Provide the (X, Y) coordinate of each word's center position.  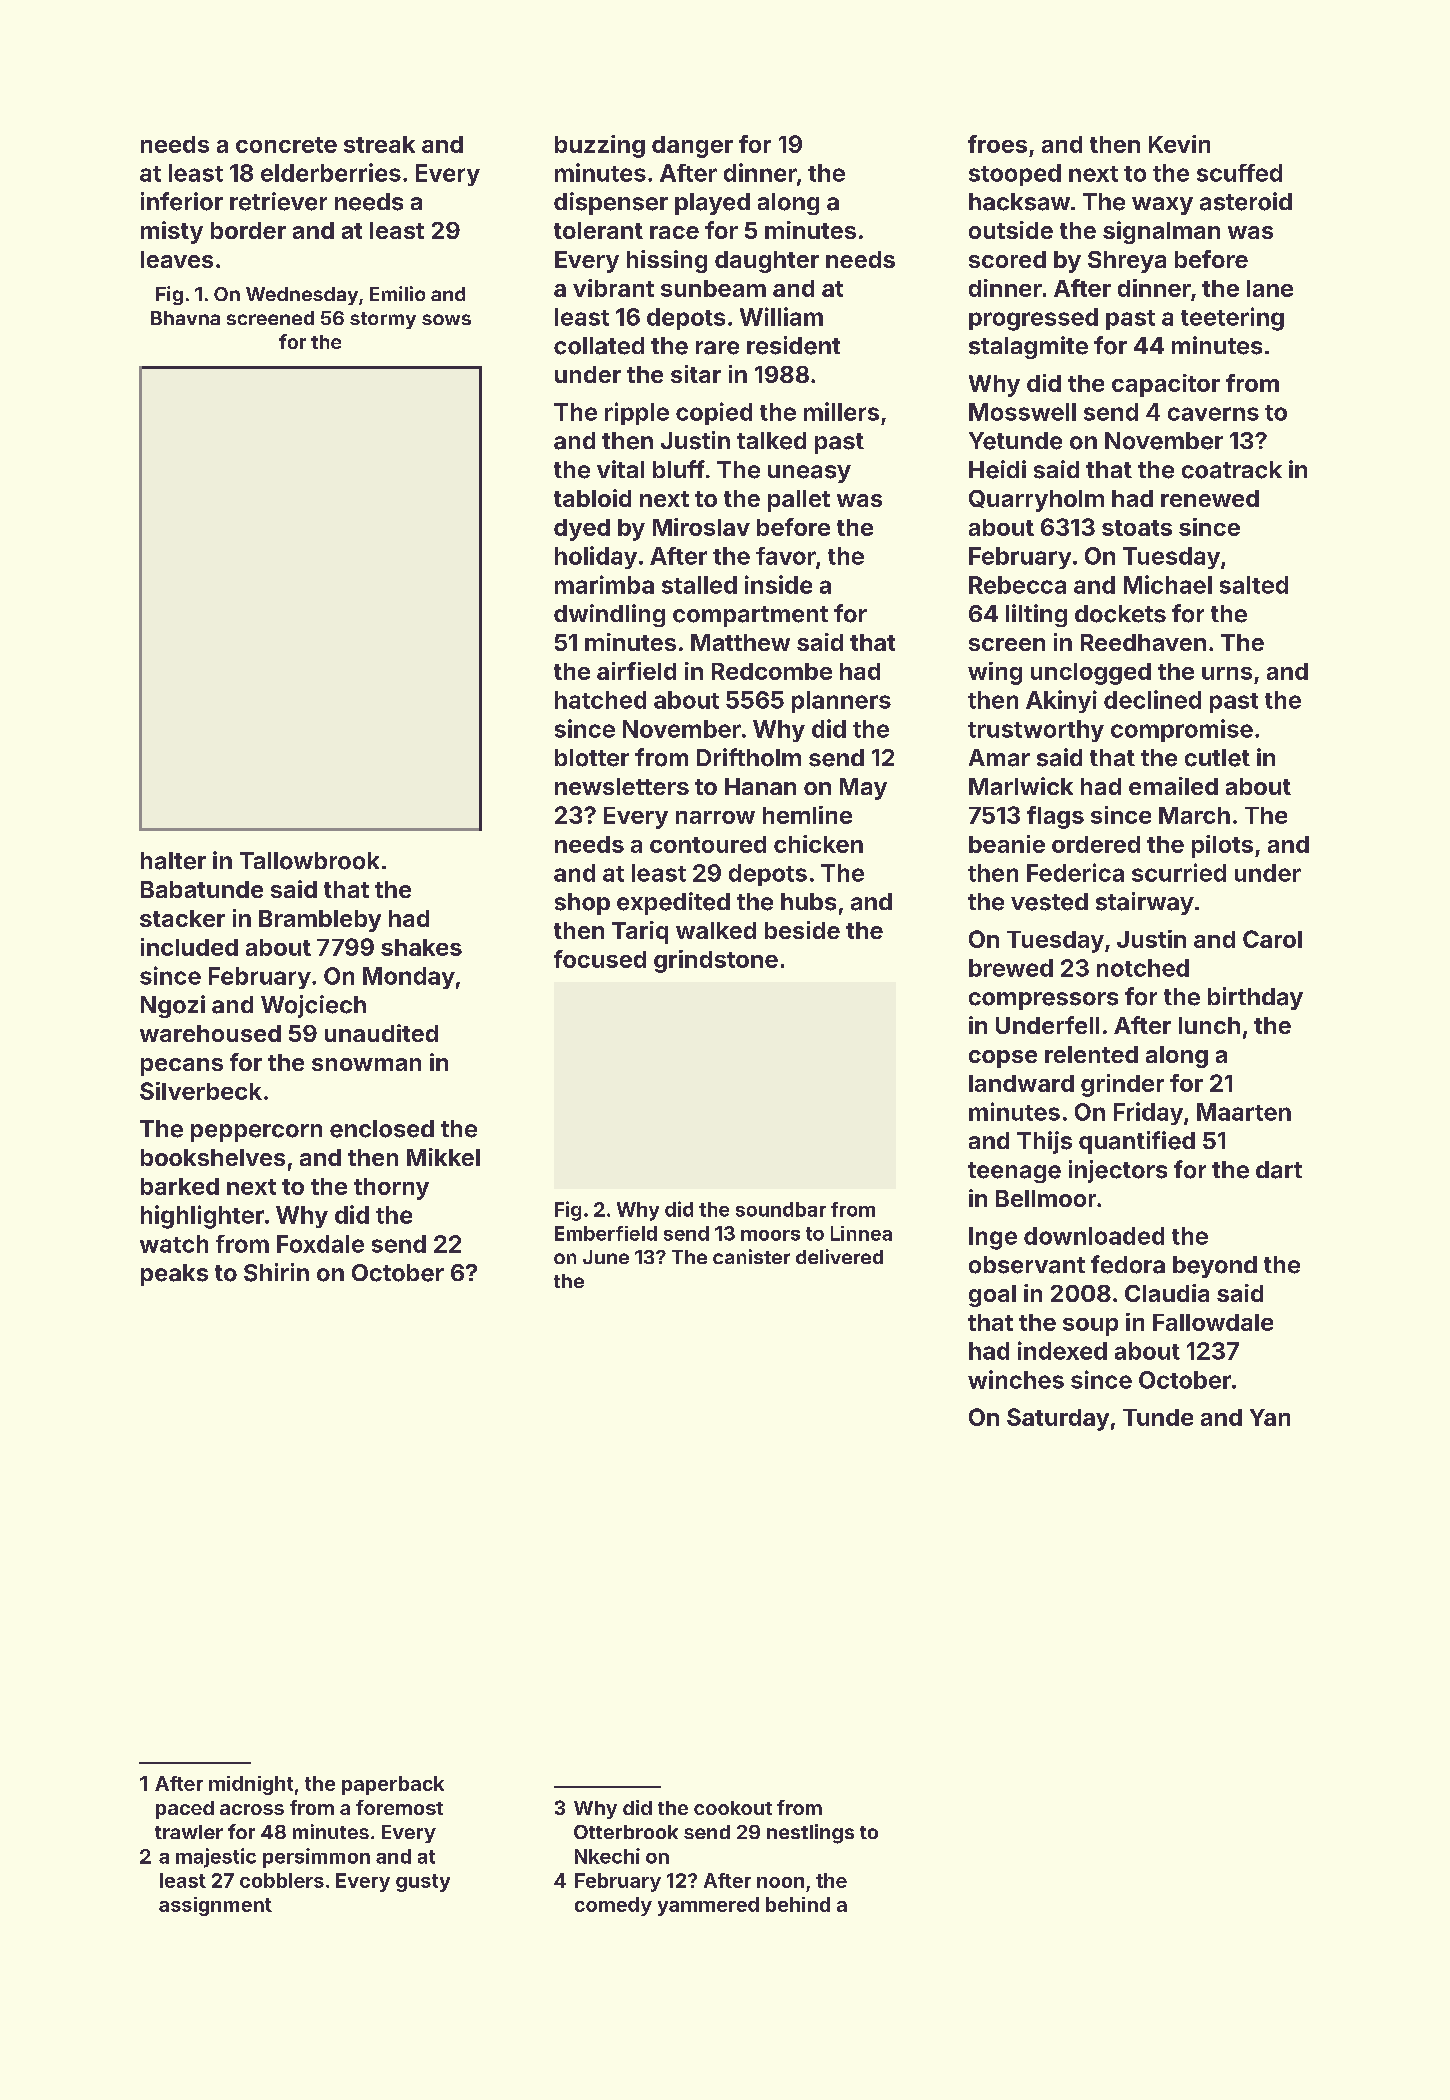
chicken (818, 844)
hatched (600, 700)
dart (1279, 1170)
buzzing (600, 146)
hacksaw (1019, 202)
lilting (1036, 615)
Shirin (276, 1272)
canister (751, 1256)
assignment (215, 1906)
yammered (708, 1906)
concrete (286, 145)
